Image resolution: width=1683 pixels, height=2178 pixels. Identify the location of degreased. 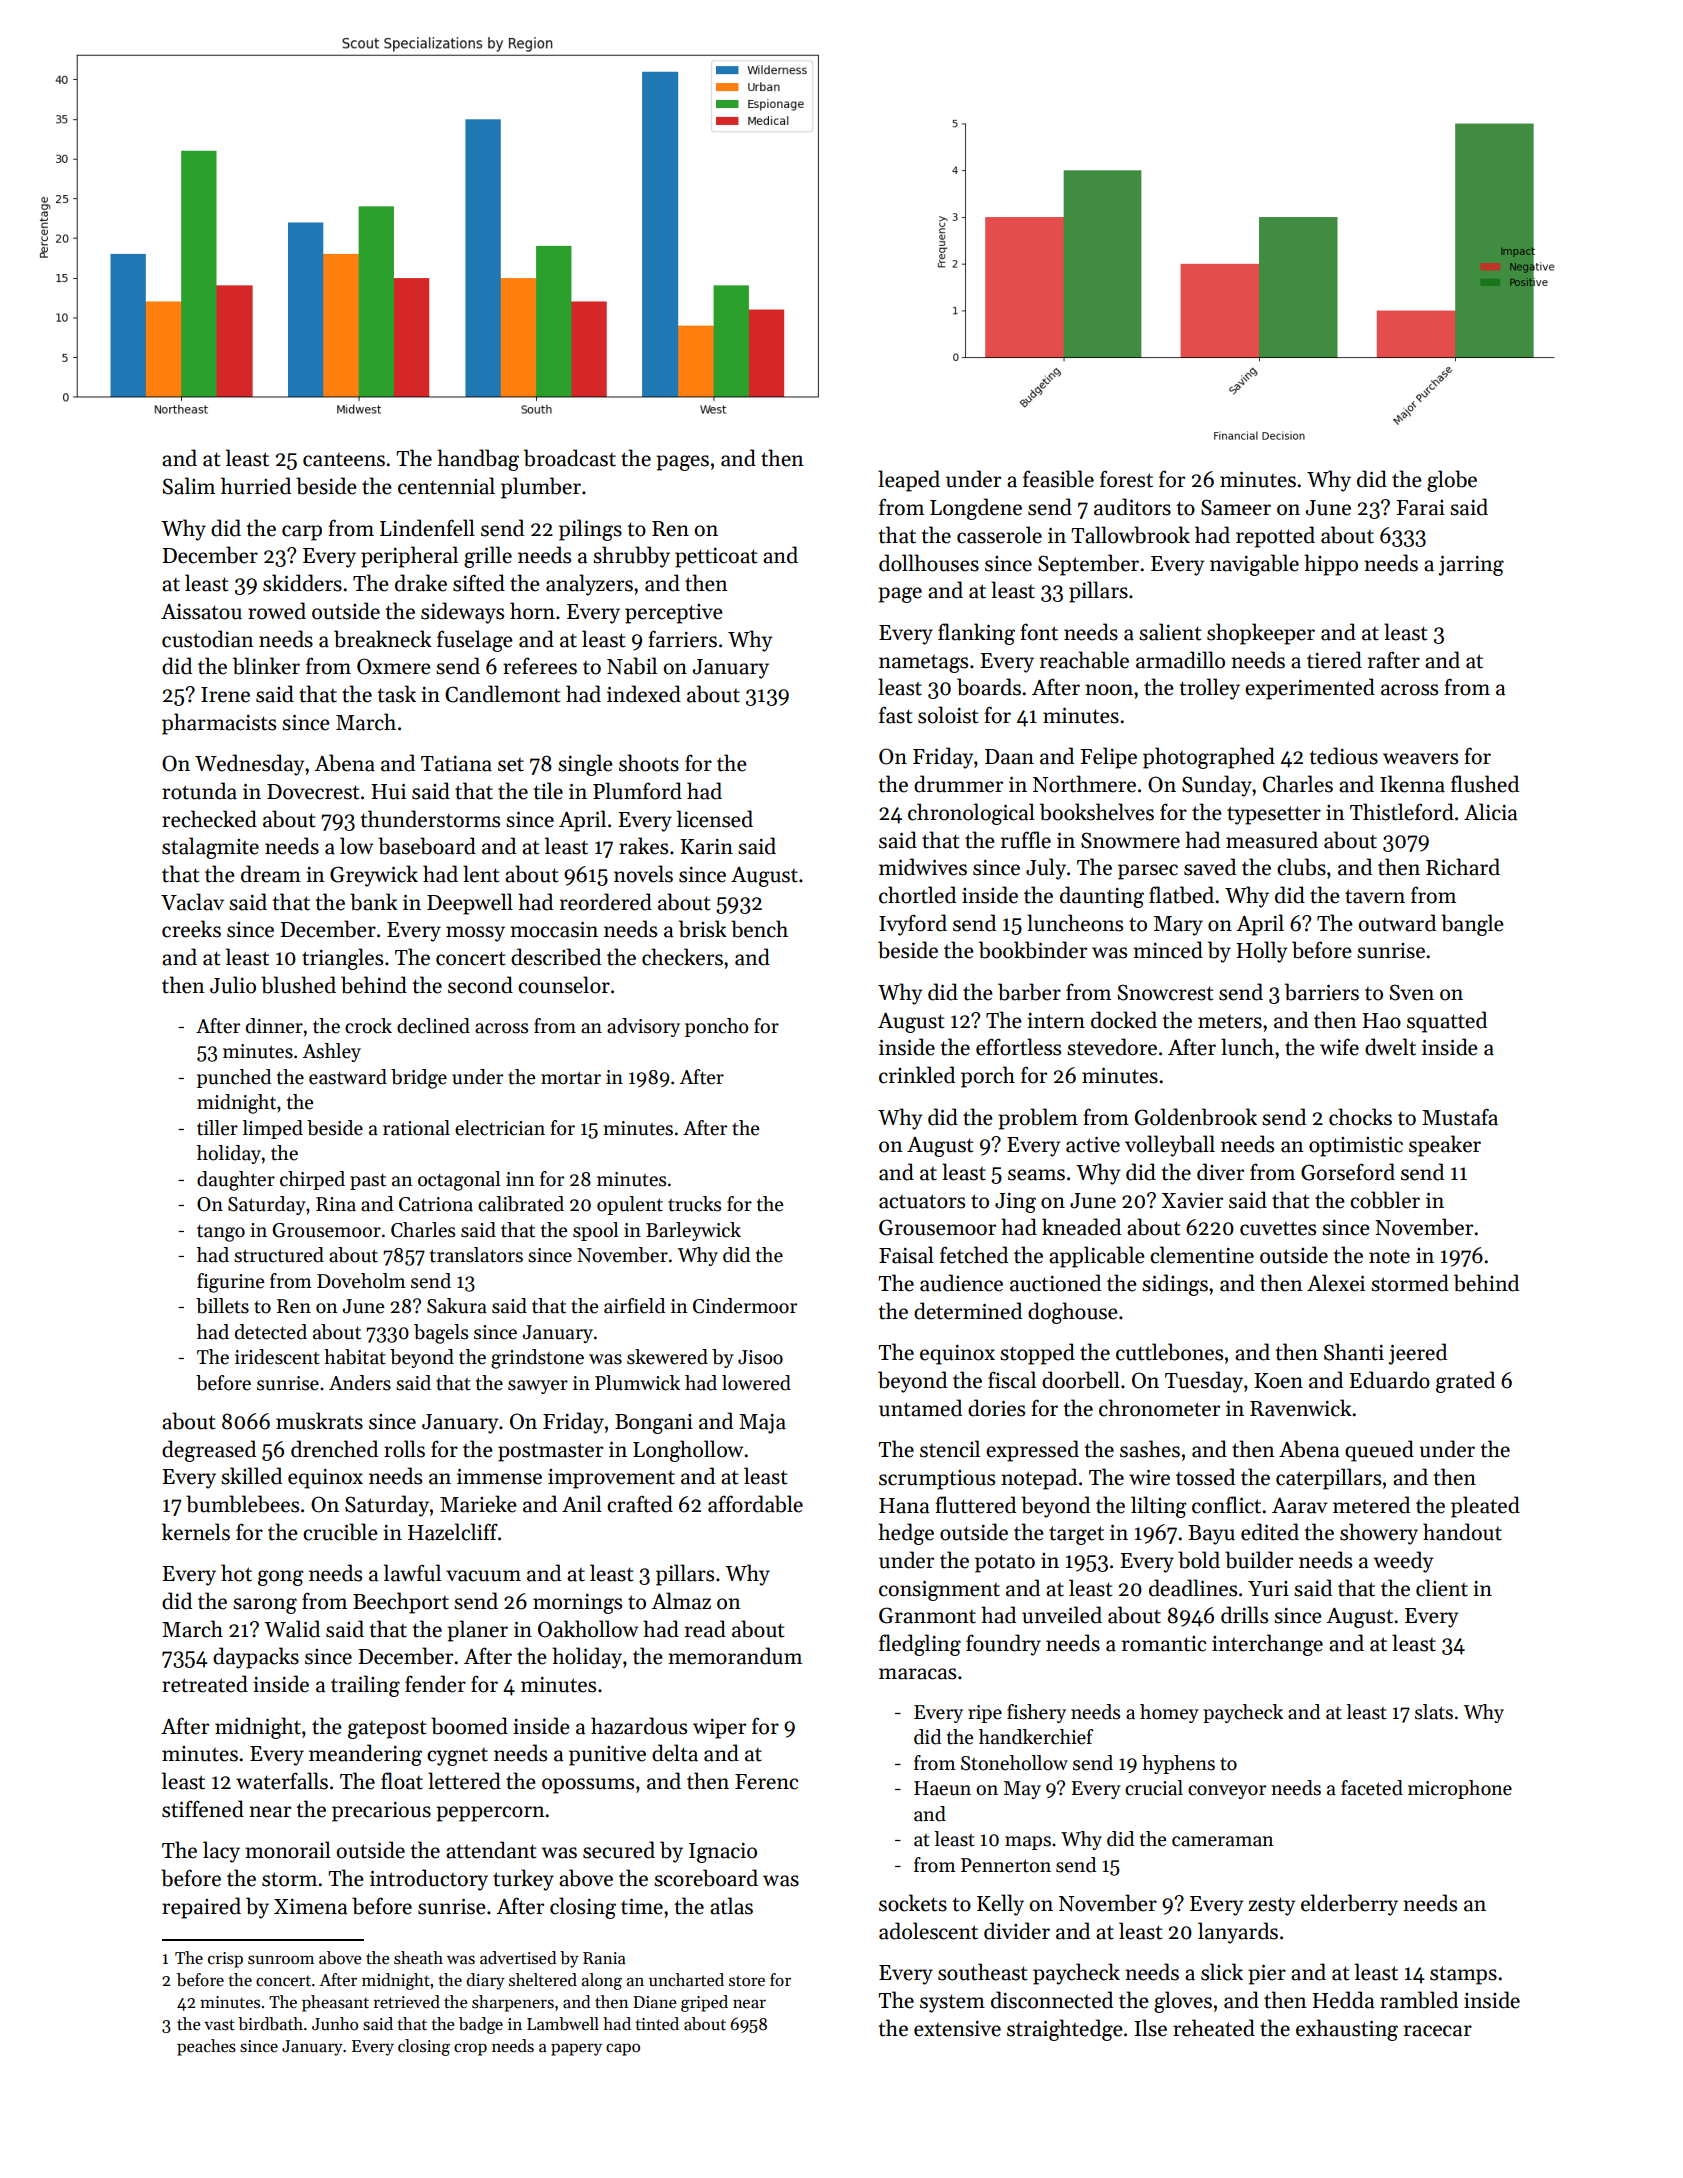
(209, 1451).
